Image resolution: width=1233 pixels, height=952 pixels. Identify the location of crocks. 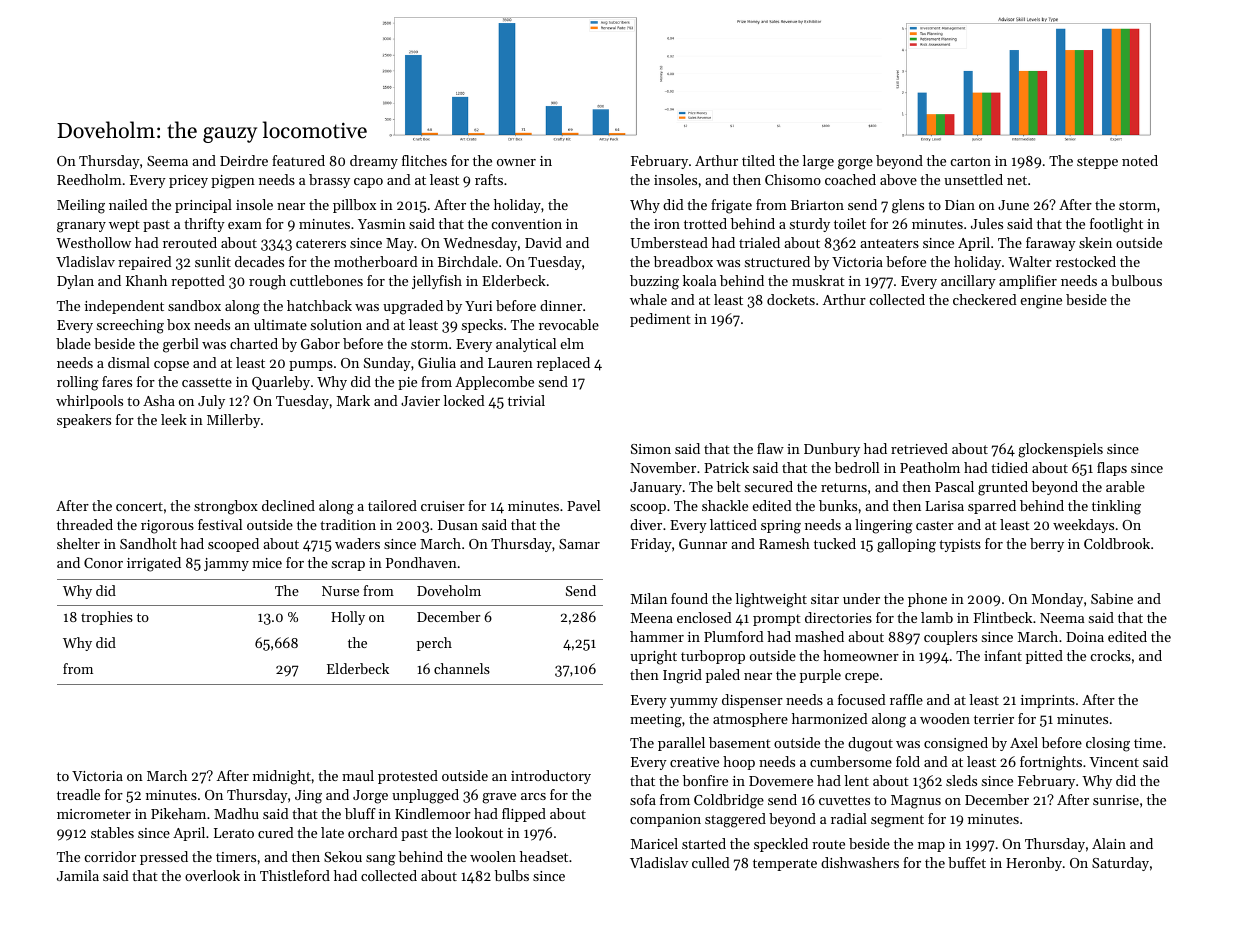
(1111, 655).
